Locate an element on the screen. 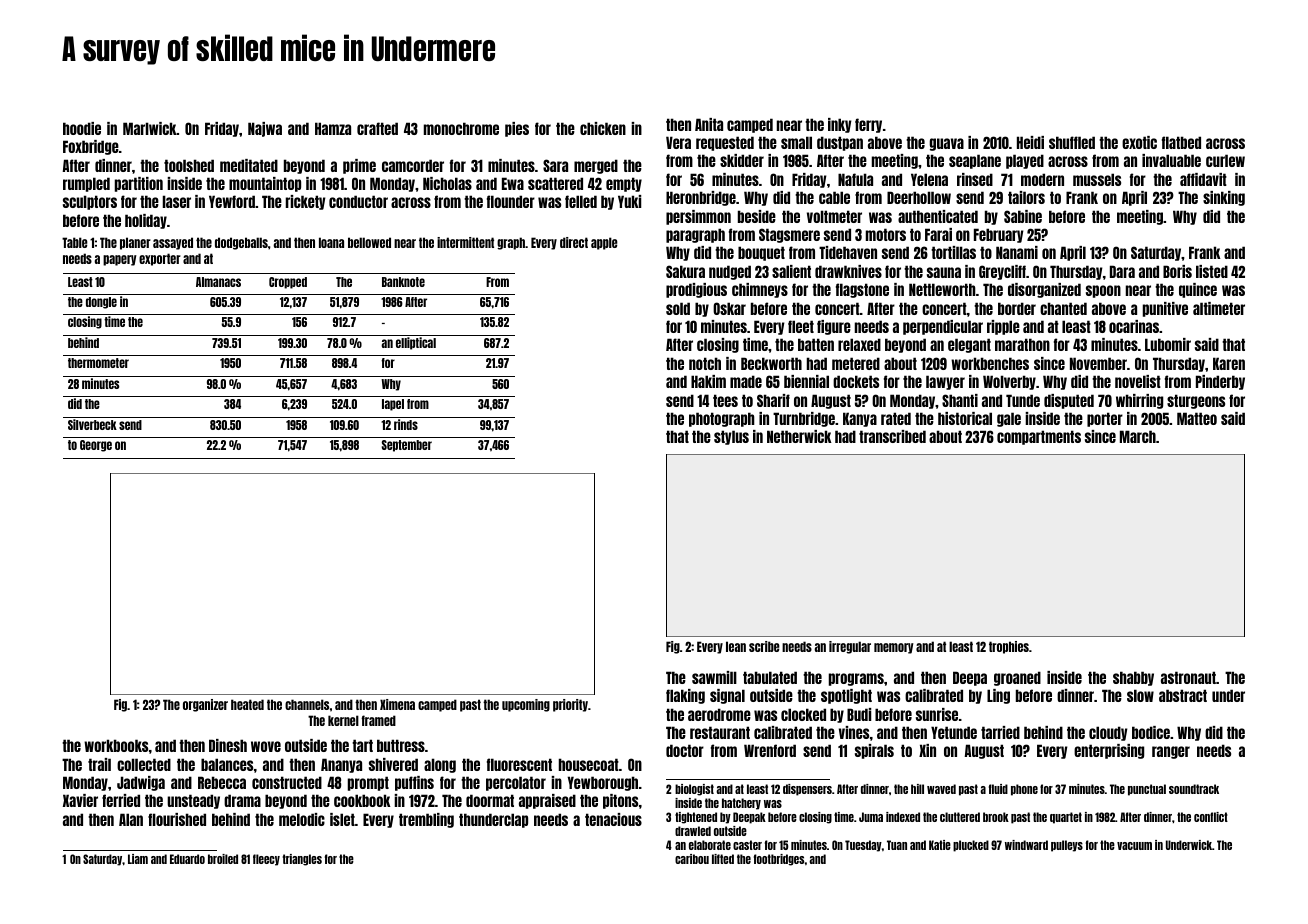 This screenshot has height=924, width=1308. trophies is located at coordinates (1009, 647).
